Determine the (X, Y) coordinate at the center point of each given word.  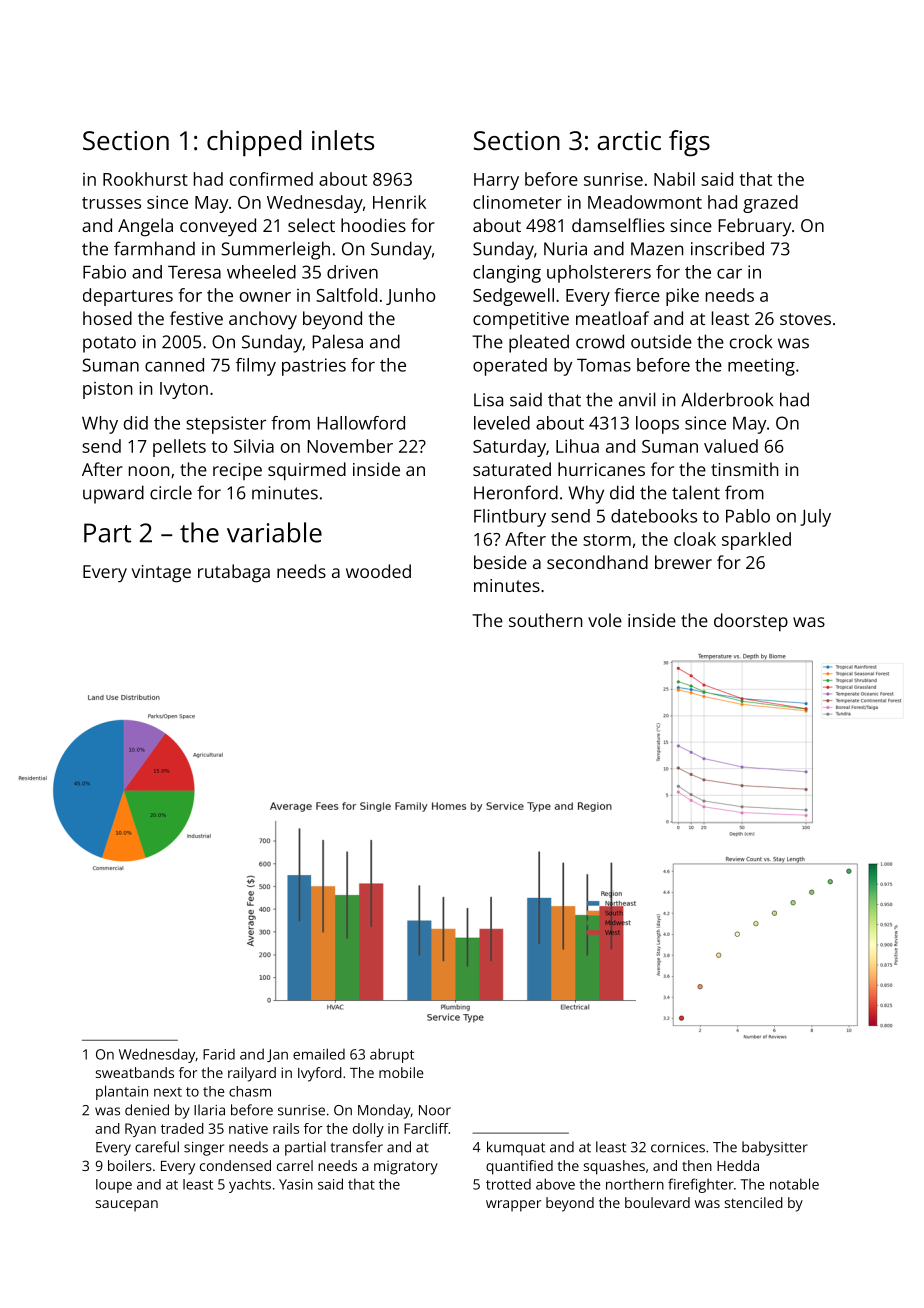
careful (157, 1147)
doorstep (751, 622)
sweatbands (135, 1072)
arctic (629, 140)
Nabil (674, 179)
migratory (406, 1167)
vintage (161, 574)
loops (657, 425)
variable (274, 532)
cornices (678, 1147)
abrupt (392, 1055)
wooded (378, 571)
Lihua (577, 446)
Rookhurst (145, 179)
